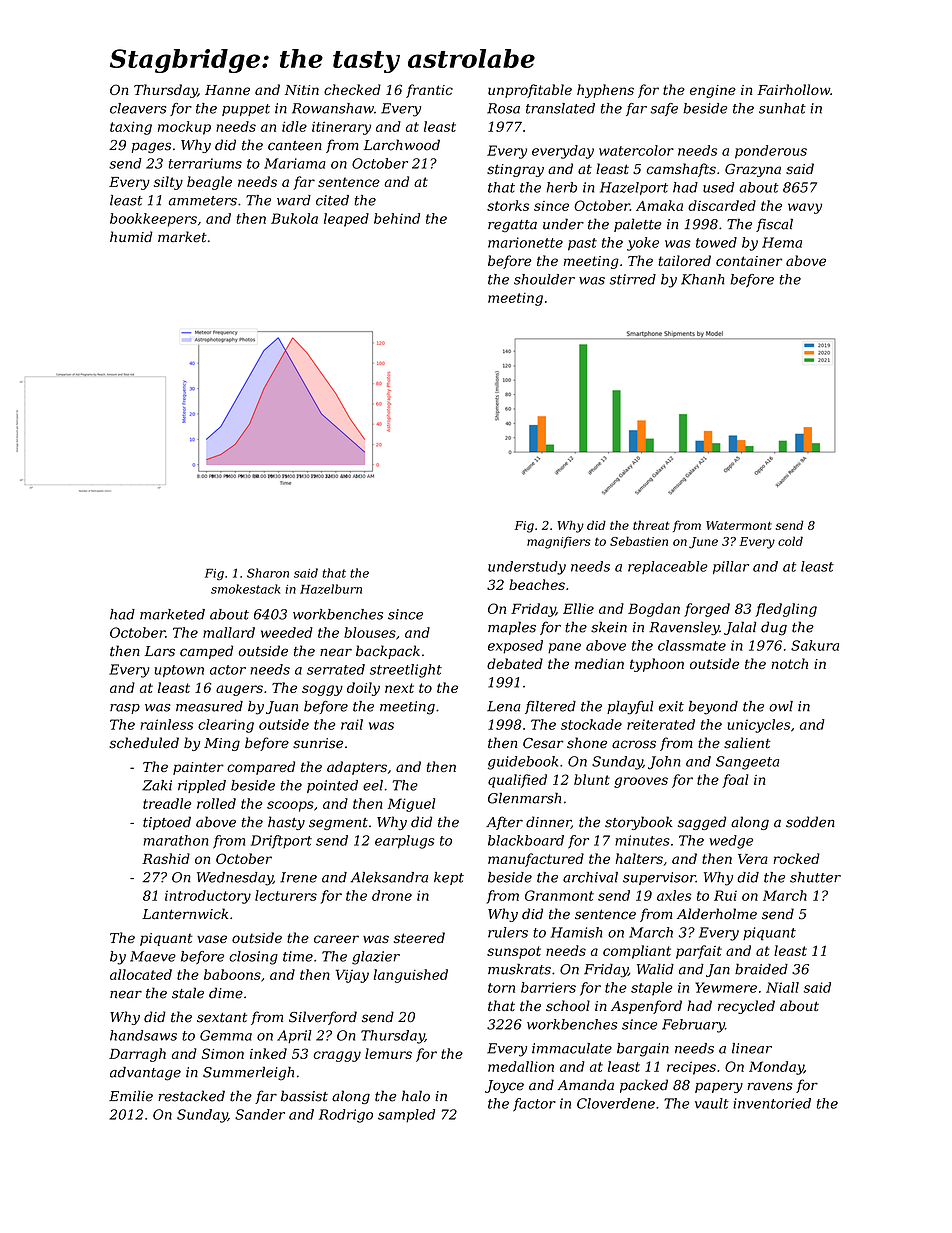 The image size is (952, 1233). What do you see at coordinates (138, 108) in the screenshot?
I see `cleavers` at bounding box center [138, 108].
